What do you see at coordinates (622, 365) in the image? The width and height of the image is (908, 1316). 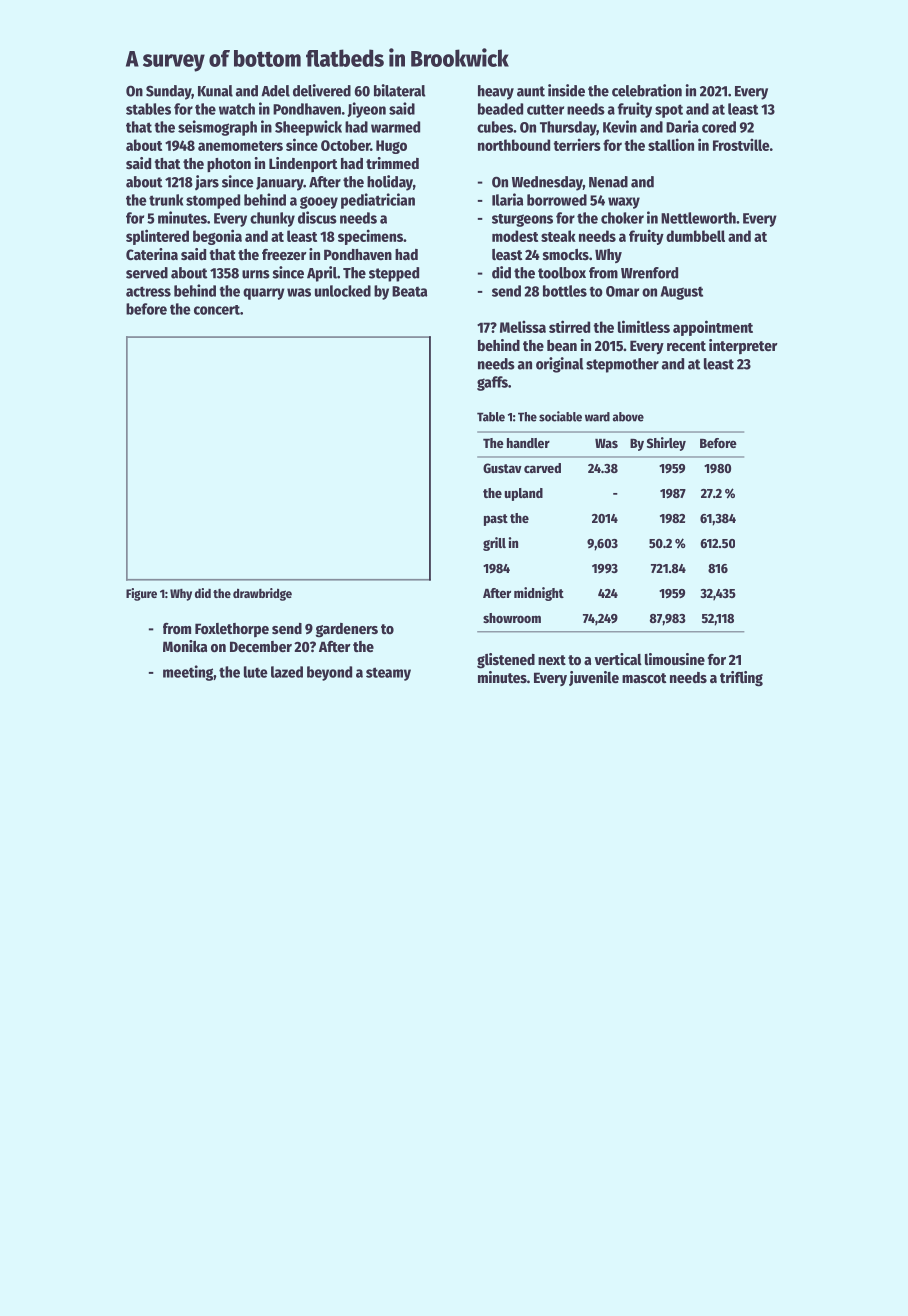 I see `stepmother` at bounding box center [622, 365].
